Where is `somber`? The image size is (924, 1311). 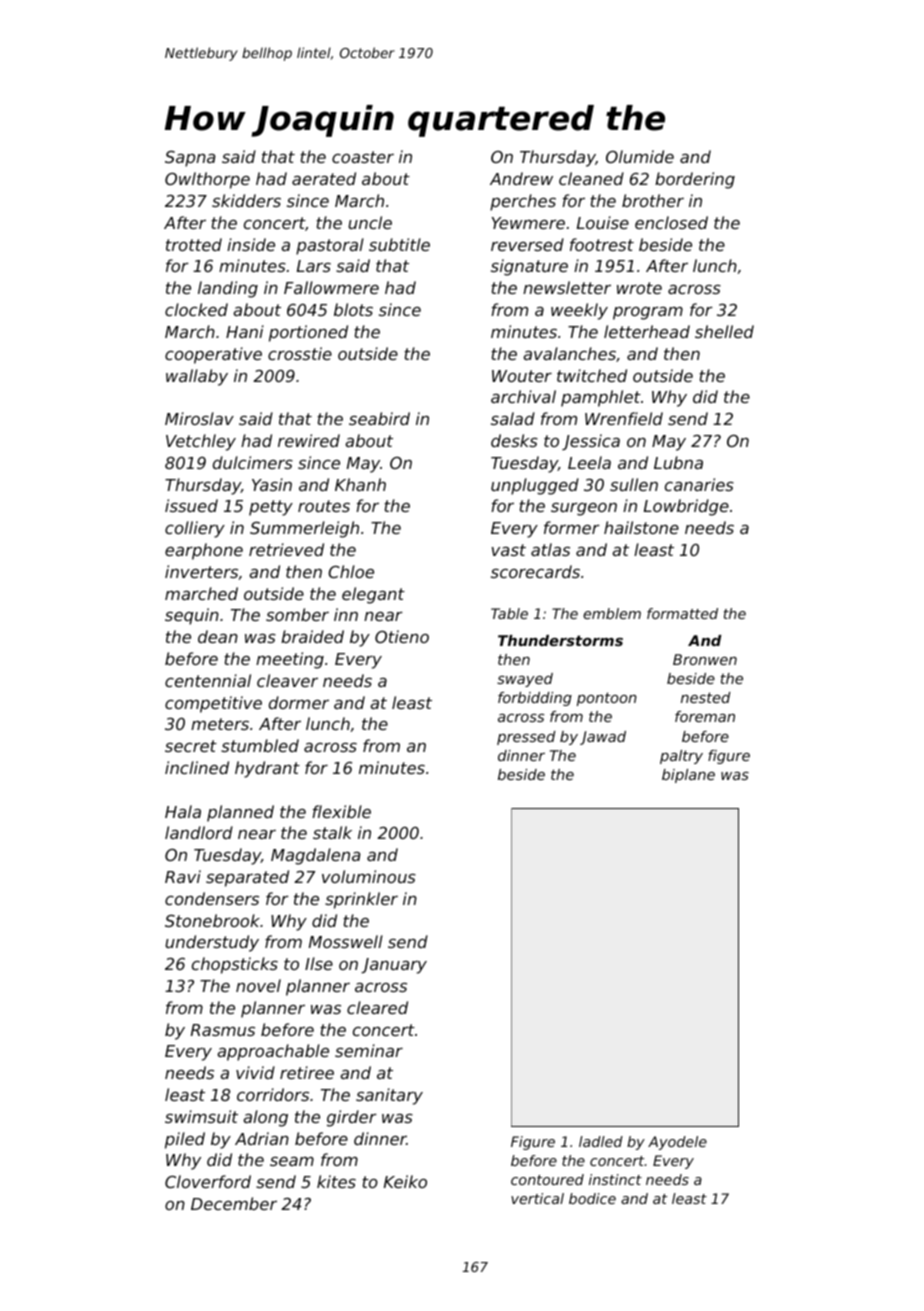
somber is located at coordinates (297, 614).
